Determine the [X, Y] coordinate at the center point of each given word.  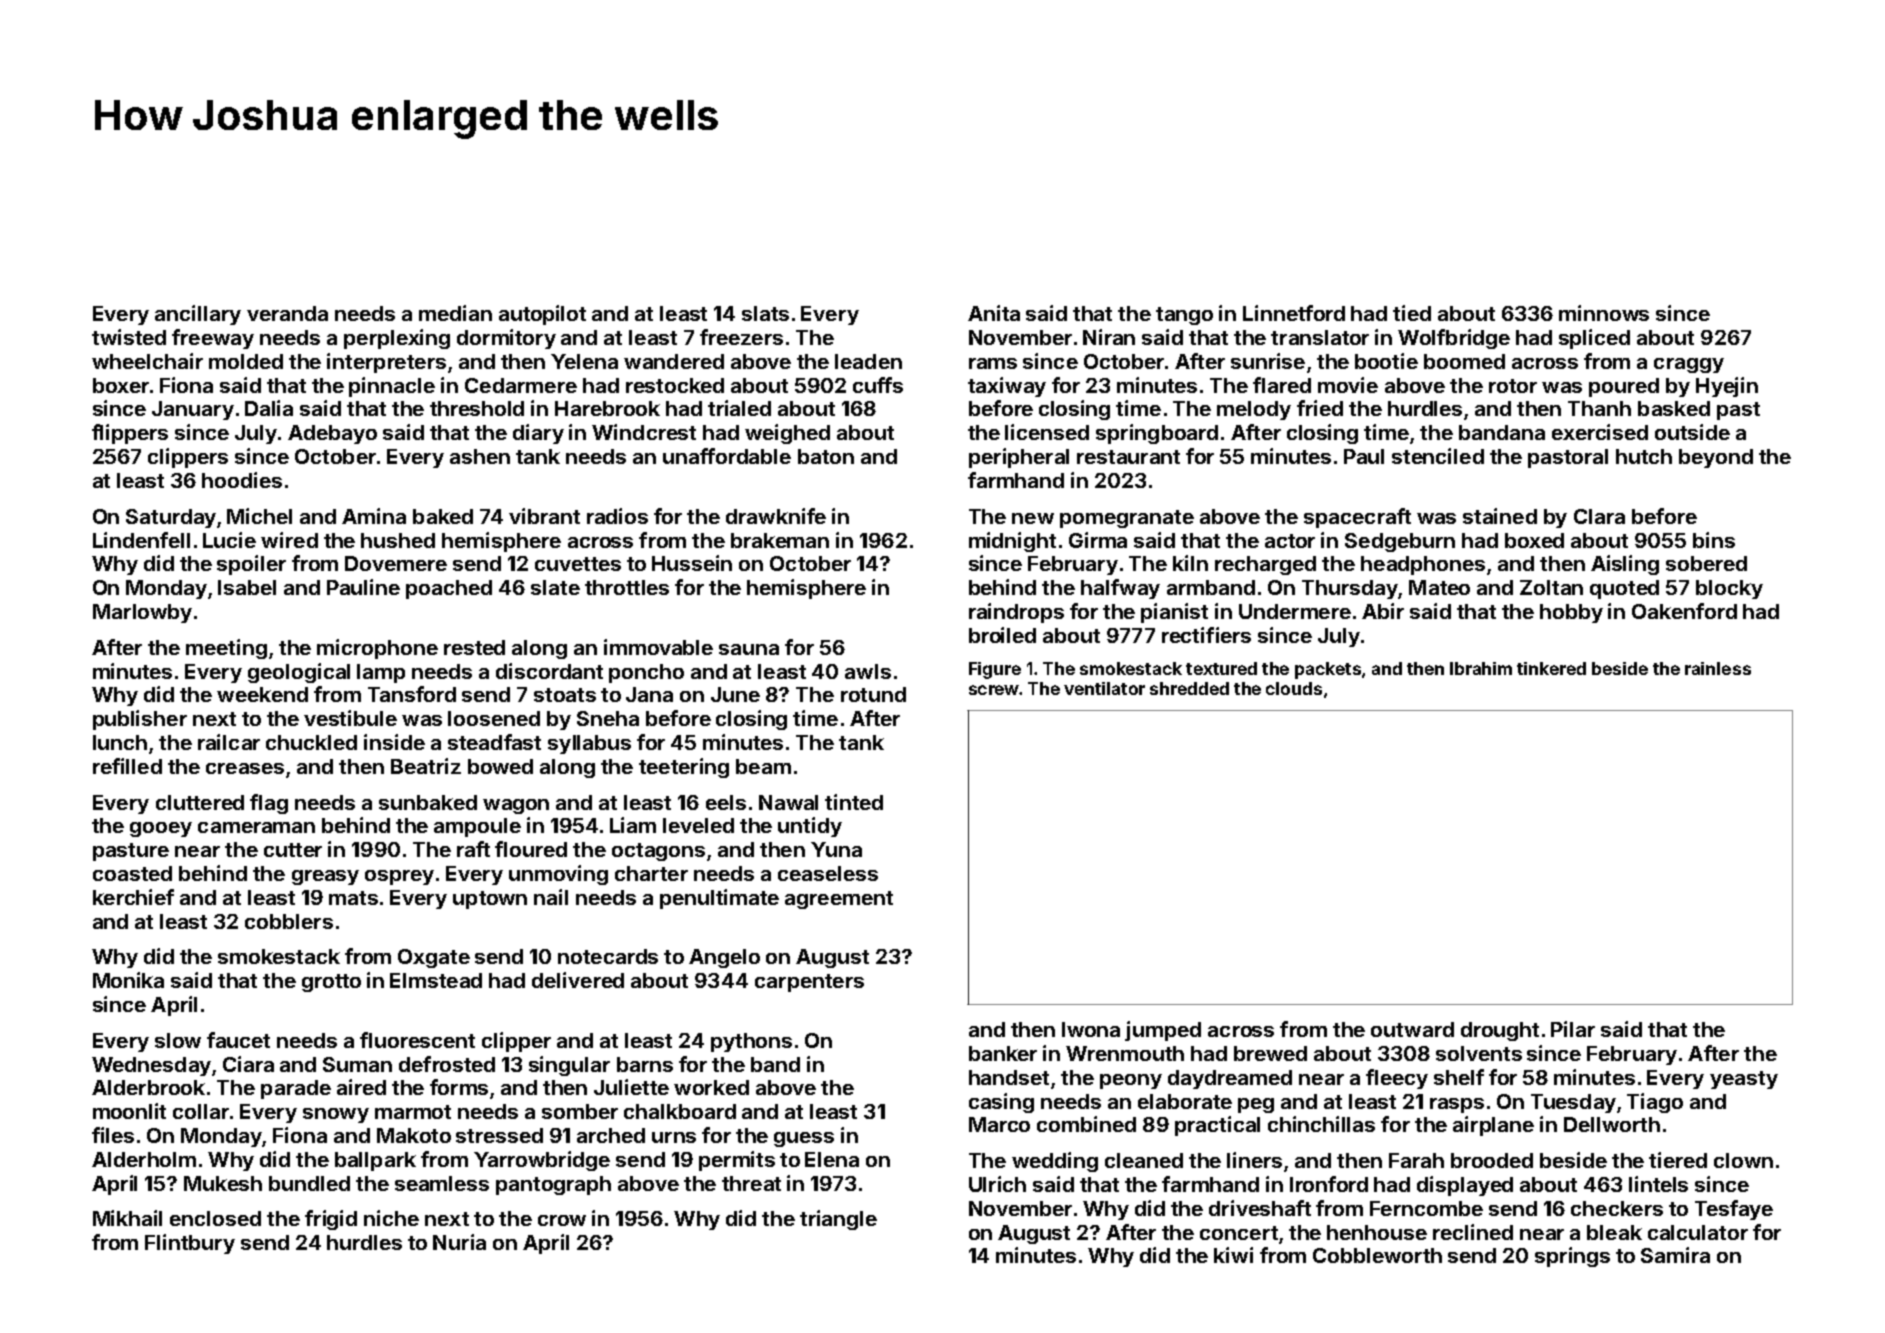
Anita [994, 313]
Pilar [1573, 1029]
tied [1412, 313]
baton [826, 456]
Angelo [724, 958]
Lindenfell [141, 540]
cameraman [256, 827]
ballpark [375, 1161]
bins [1714, 540]
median [455, 313]
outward [1412, 1029]
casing [1001, 1103]
